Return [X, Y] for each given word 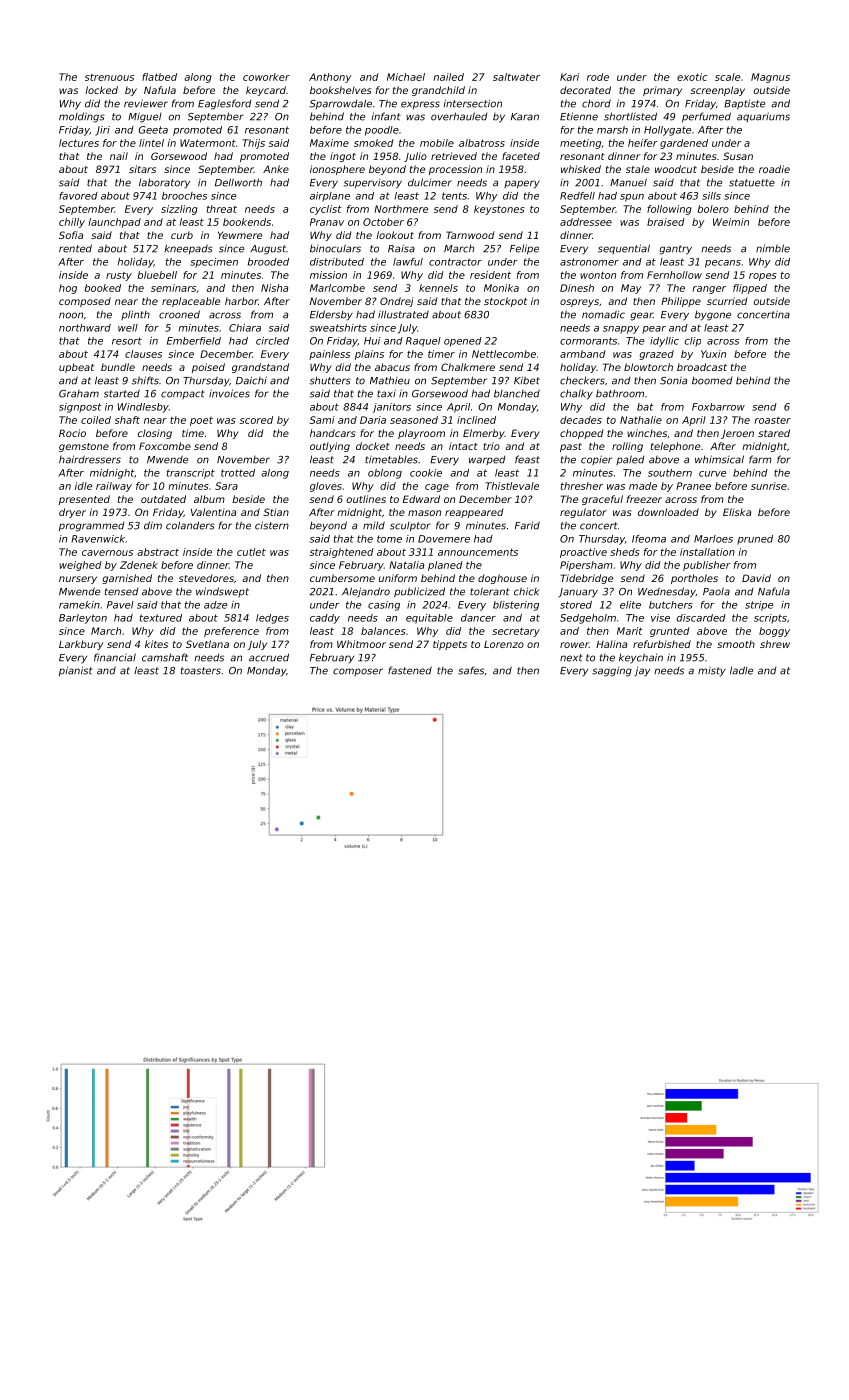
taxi [386, 393]
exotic [692, 77]
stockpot [505, 302]
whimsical [719, 459]
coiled [96, 420]
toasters [201, 671]
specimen [214, 263]
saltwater [516, 77]
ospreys [579, 303]
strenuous [109, 77]
